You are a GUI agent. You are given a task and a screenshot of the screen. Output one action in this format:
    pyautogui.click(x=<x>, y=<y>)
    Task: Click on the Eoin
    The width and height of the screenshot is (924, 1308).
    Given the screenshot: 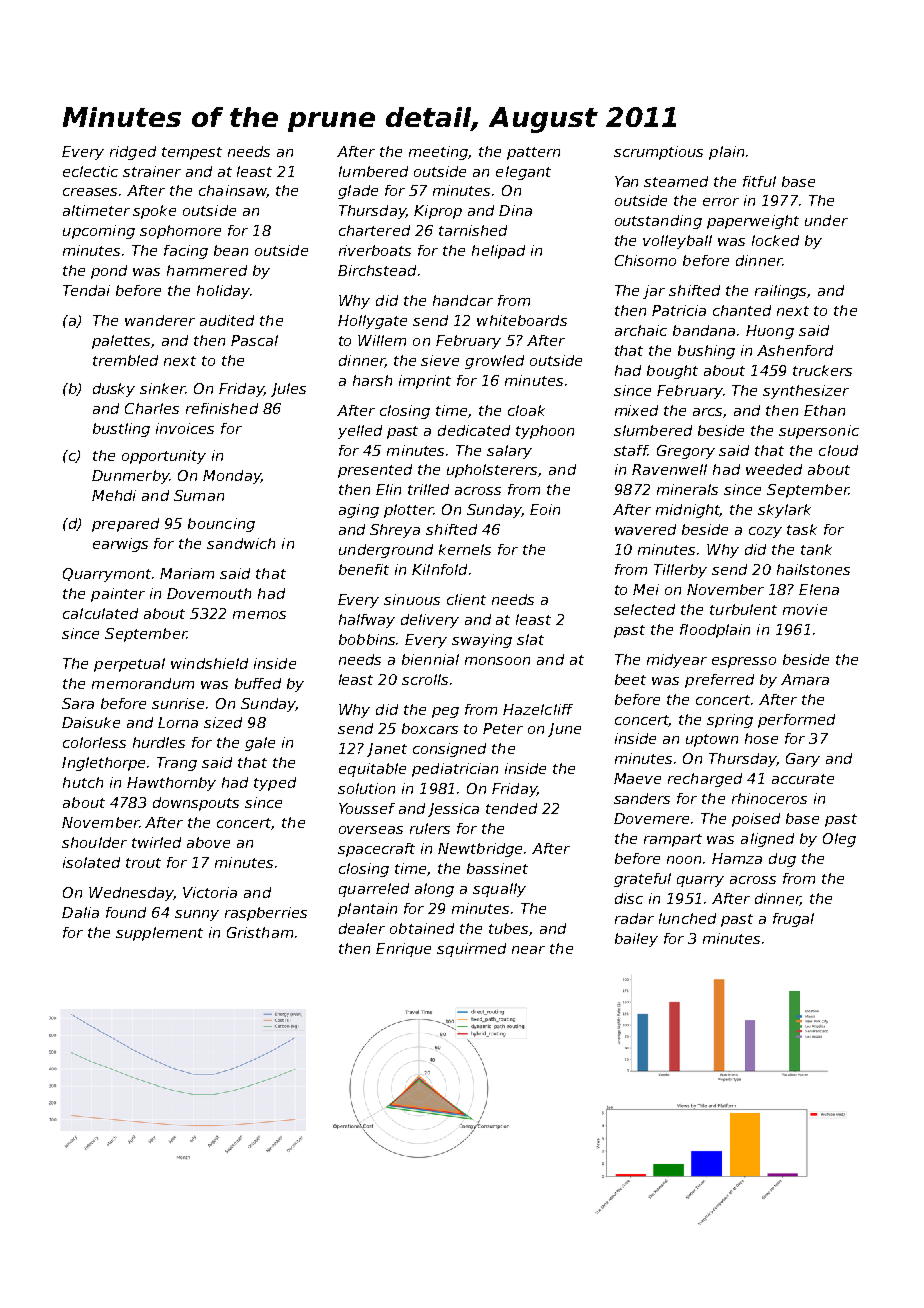 What is the action you would take?
    pyautogui.click(x=545, y=509)
